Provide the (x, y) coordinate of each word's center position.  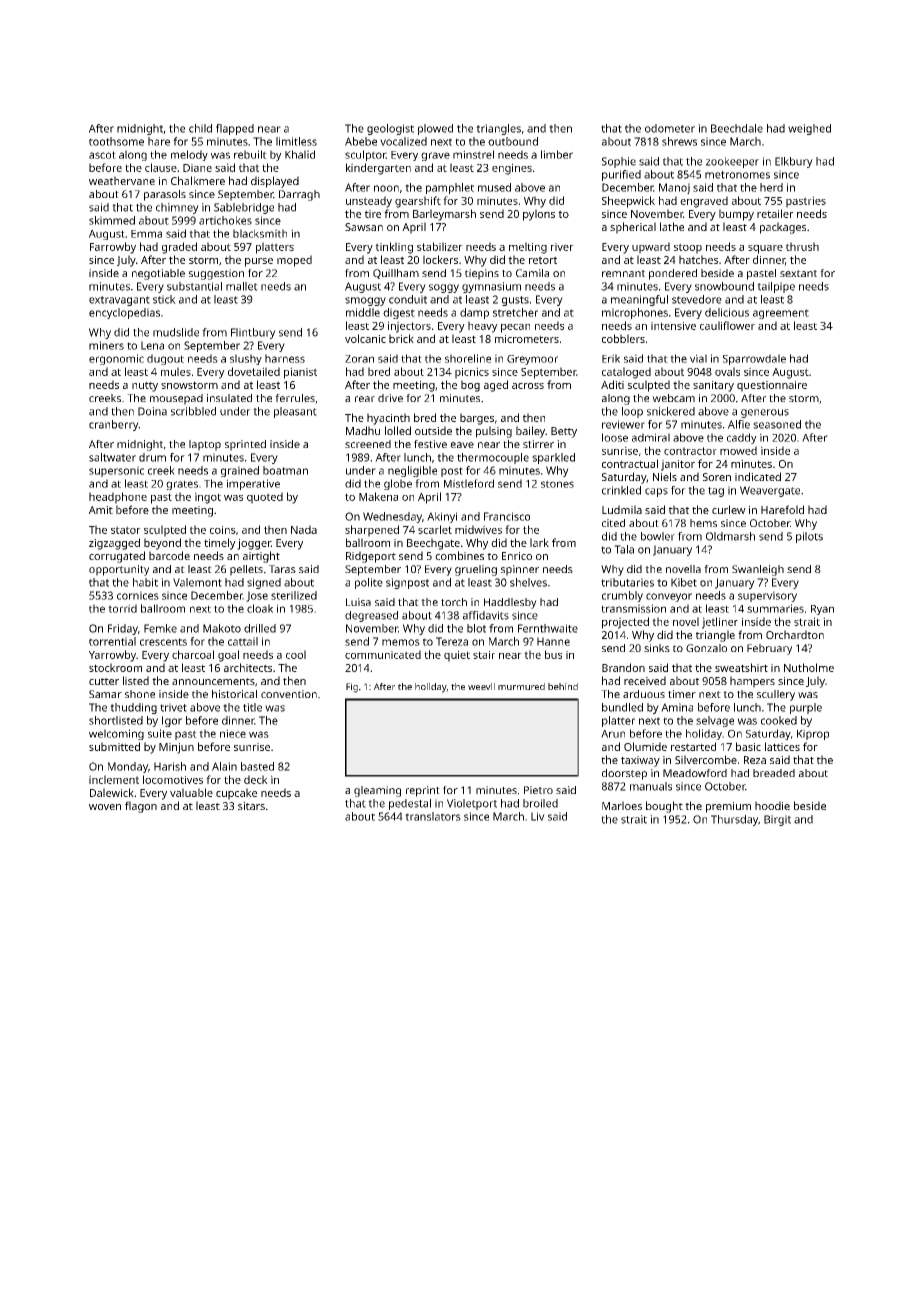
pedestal (410, 804)
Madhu (363, 430)
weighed (809, 129)
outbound (513, 141)
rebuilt (250, 154)
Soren (717, 477)
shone (140, 694)
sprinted (245, 445)
